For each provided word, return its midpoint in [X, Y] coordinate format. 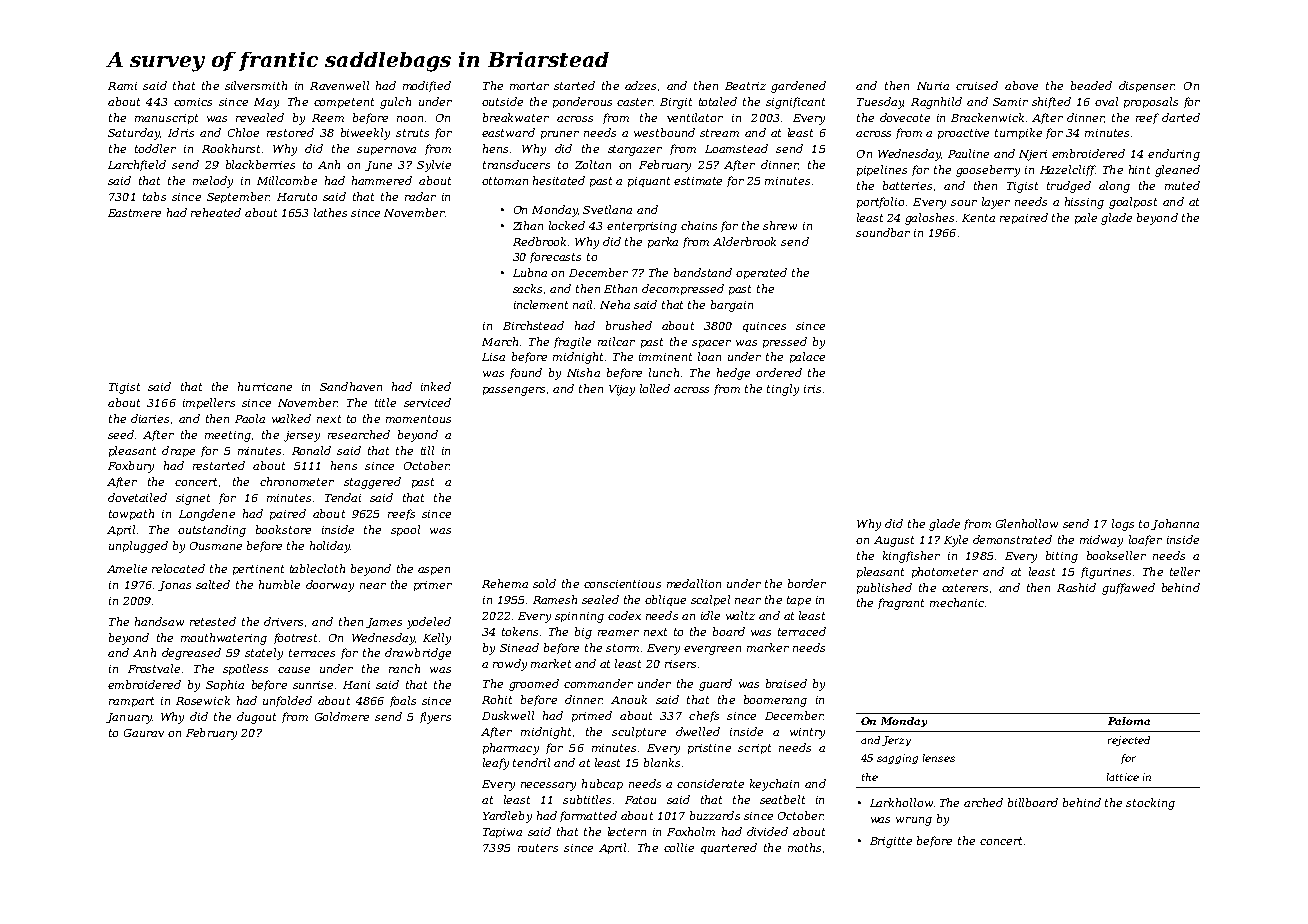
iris [812, 389]
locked [567, 225]
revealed [260, 117]
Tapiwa [502, 833]
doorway [330, 586]
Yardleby [507, 817]
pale [1086, 218]
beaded [1091, 85]
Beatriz [745, 86]
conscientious [622, 584]
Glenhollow [1027, 523]
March [500, 341]
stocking [1150, 804]
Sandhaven [351, 386]
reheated [216, 212]
